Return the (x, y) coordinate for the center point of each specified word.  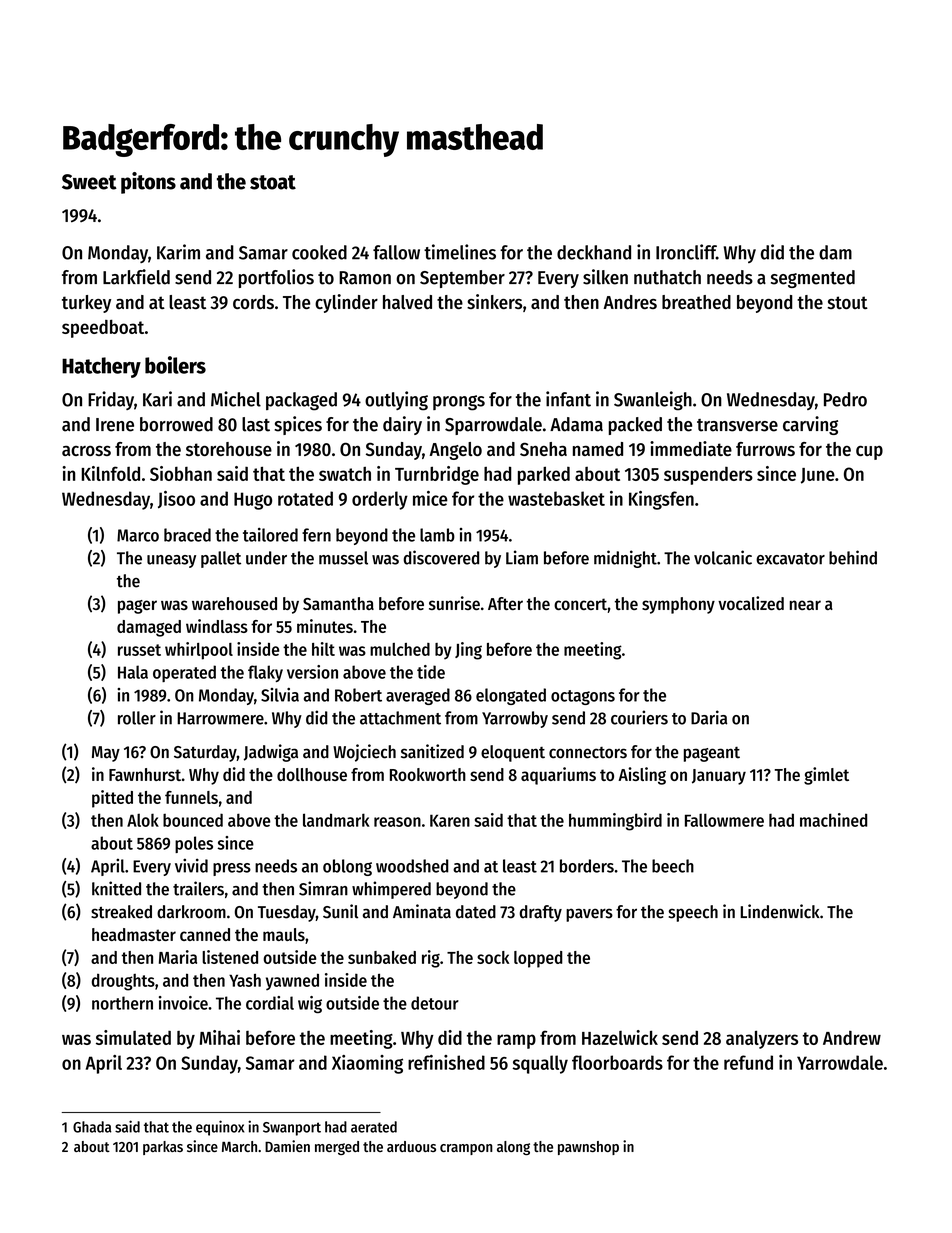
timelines (460, 252)
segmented (813, 279)
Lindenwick (780, 911)
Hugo (253, 501)
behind (853, 557)
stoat (273, 182)
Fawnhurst (145, 774)
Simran (323, 888)
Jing (468, 651)
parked (544, 475)
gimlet (826, 776)
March (239, 1146)
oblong (347, 867)
